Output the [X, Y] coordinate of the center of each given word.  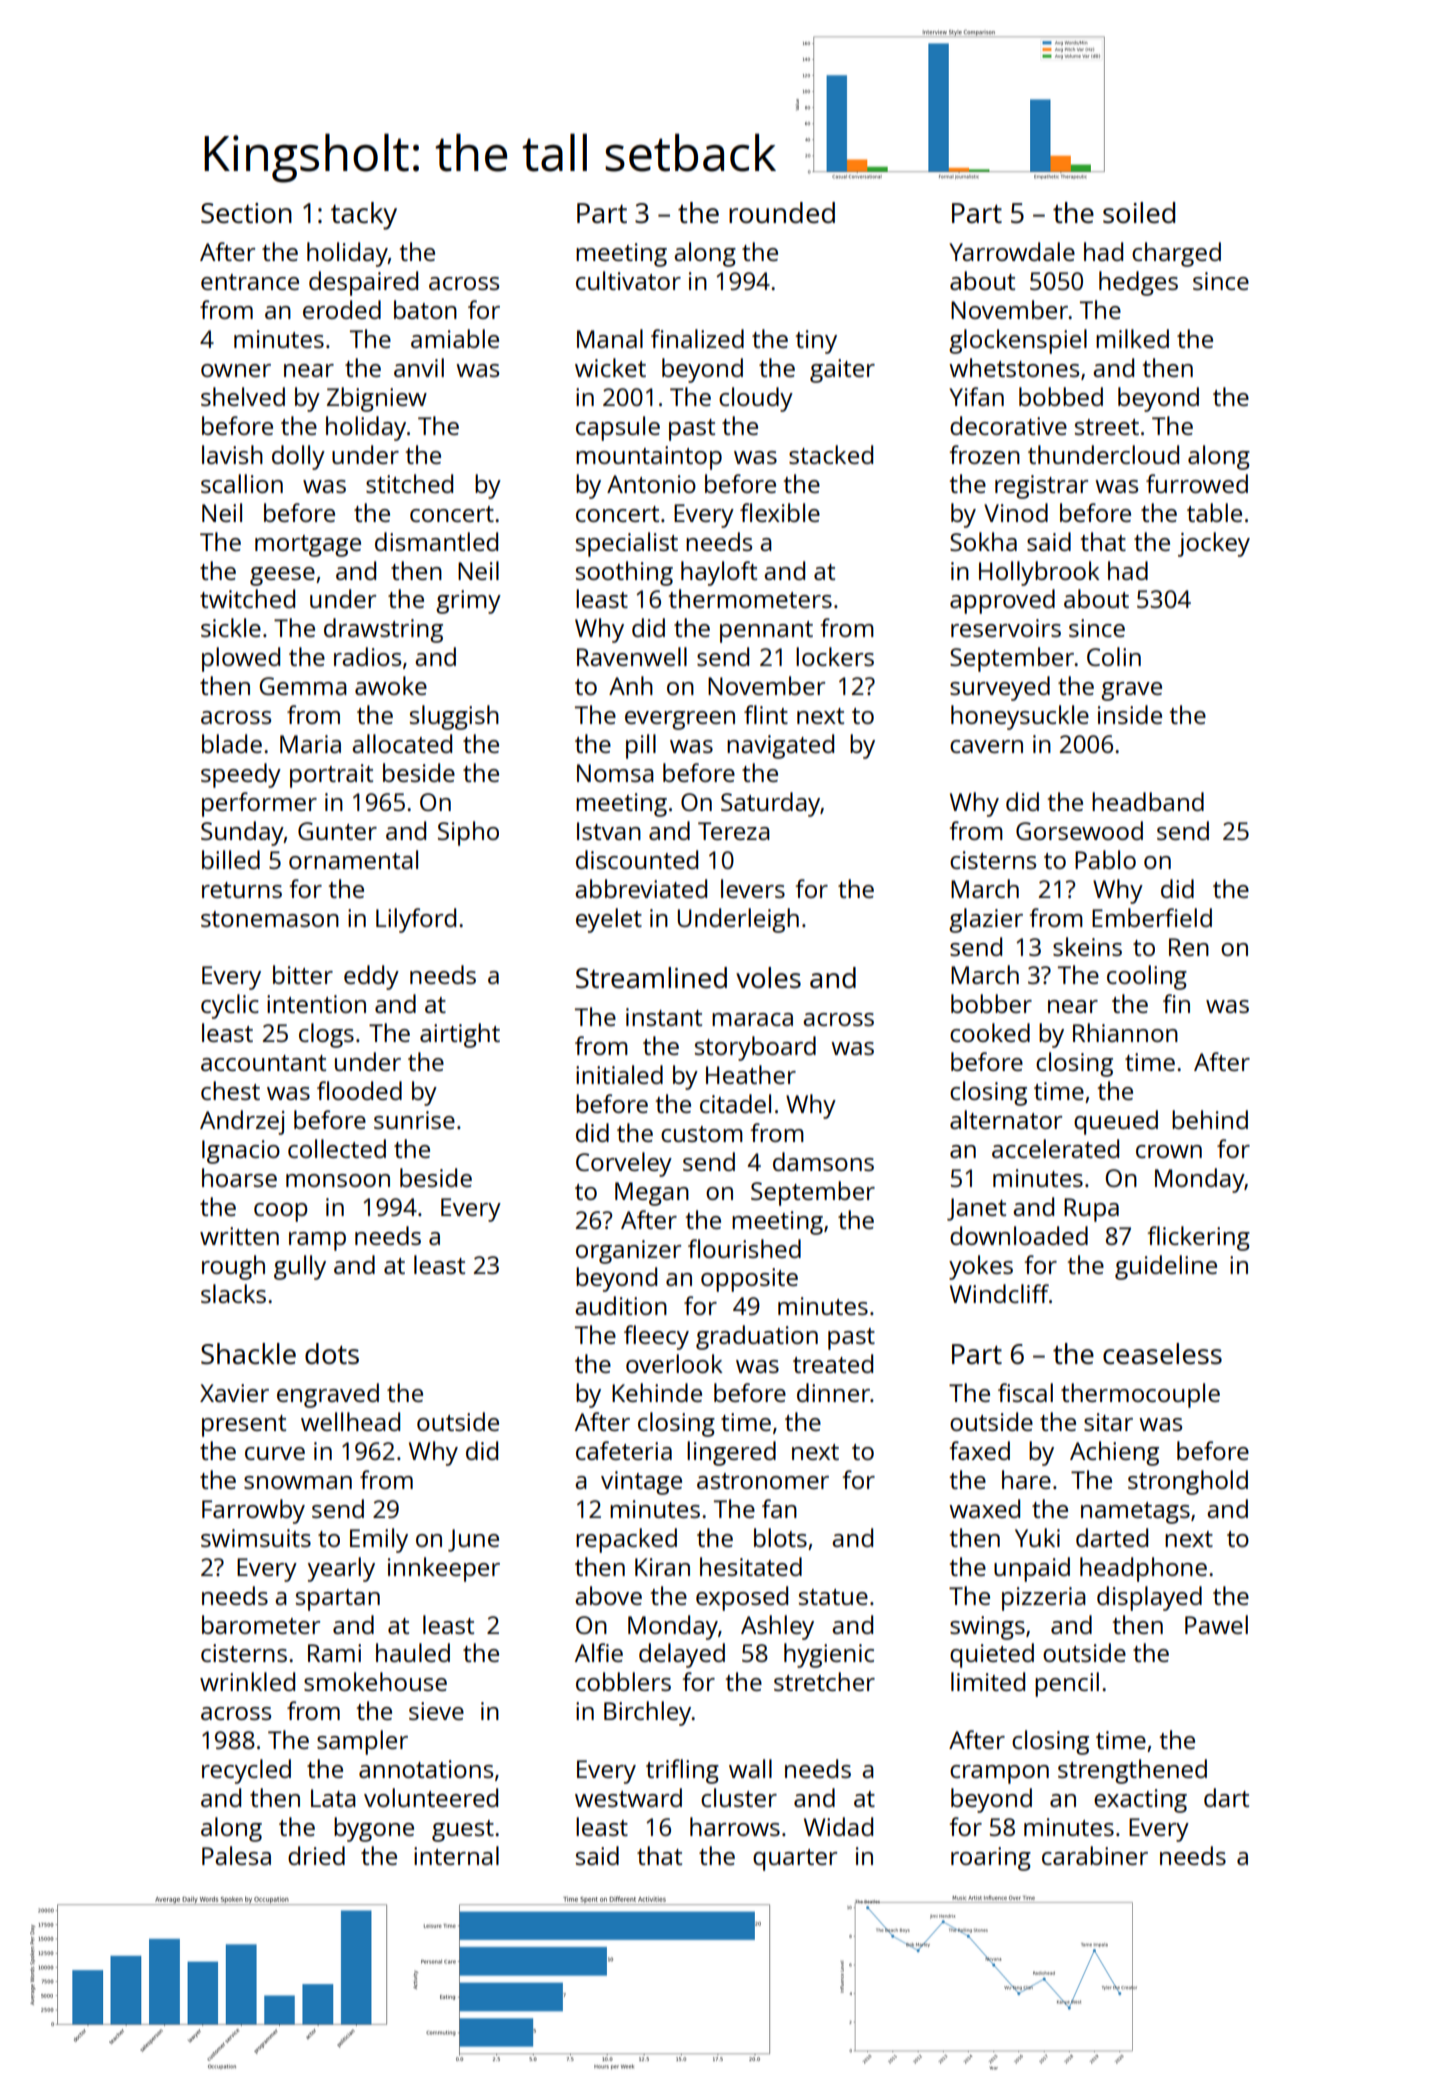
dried [316, 1855]
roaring [991, 1859]
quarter [795, 1860]
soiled [1139, 212]
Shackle [248, 1353]
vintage [641, 1483]
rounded [782, 212]
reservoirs [1006, 628]
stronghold [1188, 1482]
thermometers [750, 598]
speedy [241, 775]
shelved [243, 396]
